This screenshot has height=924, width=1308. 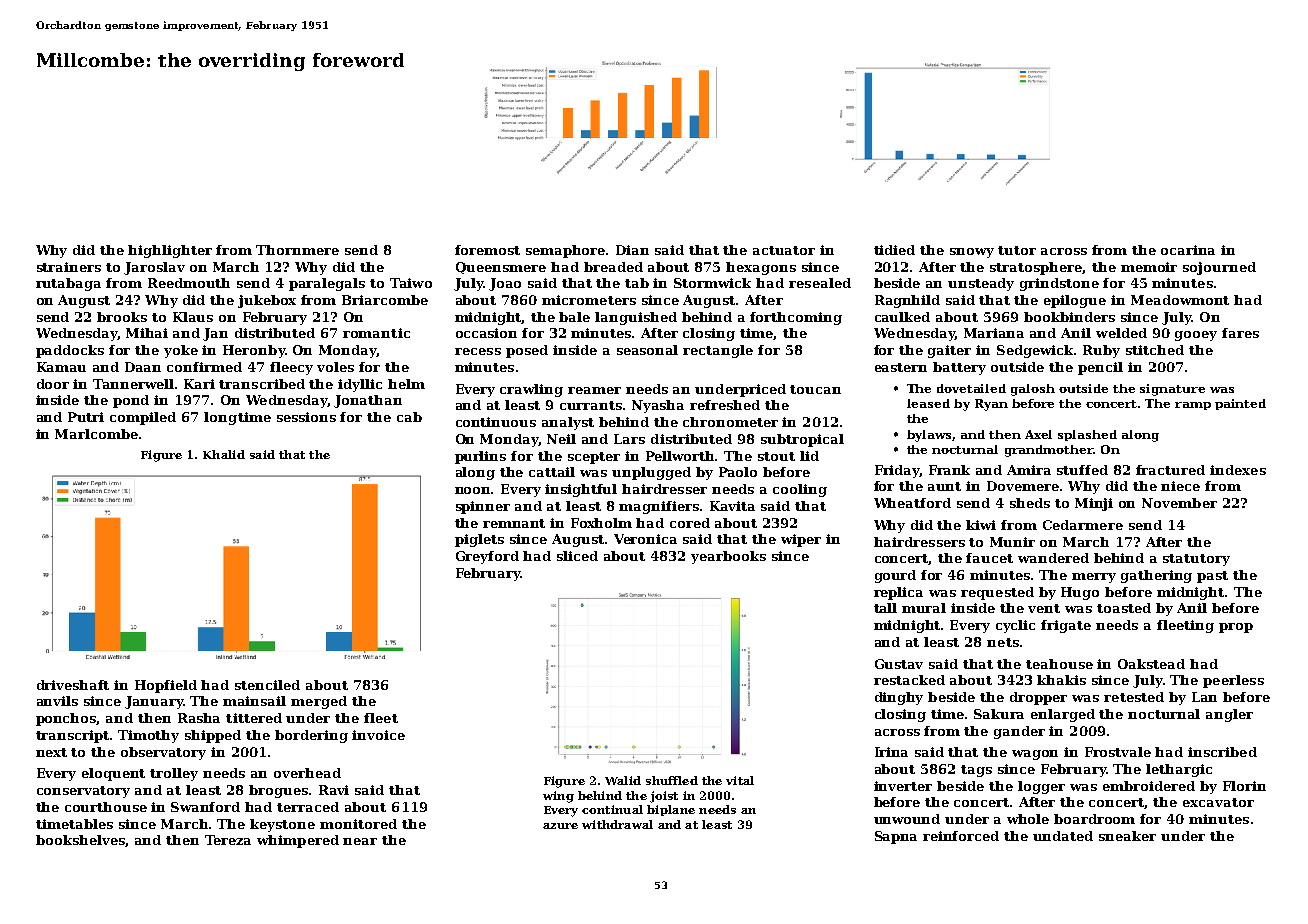 I want to click on transcript, so click(x=72, y=736).
